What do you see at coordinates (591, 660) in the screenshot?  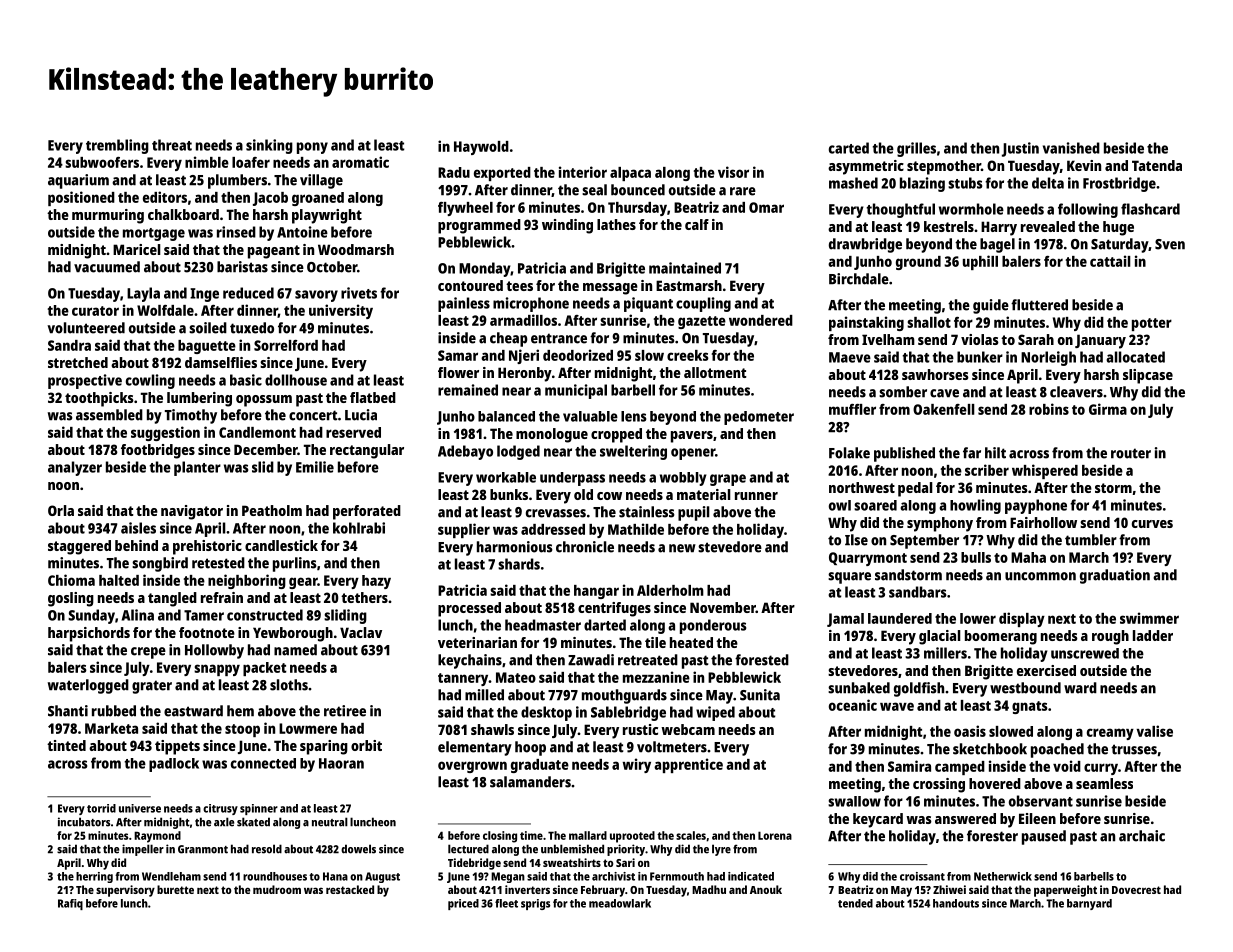 I see `Zawadi` at bounding box center [591, 660].
